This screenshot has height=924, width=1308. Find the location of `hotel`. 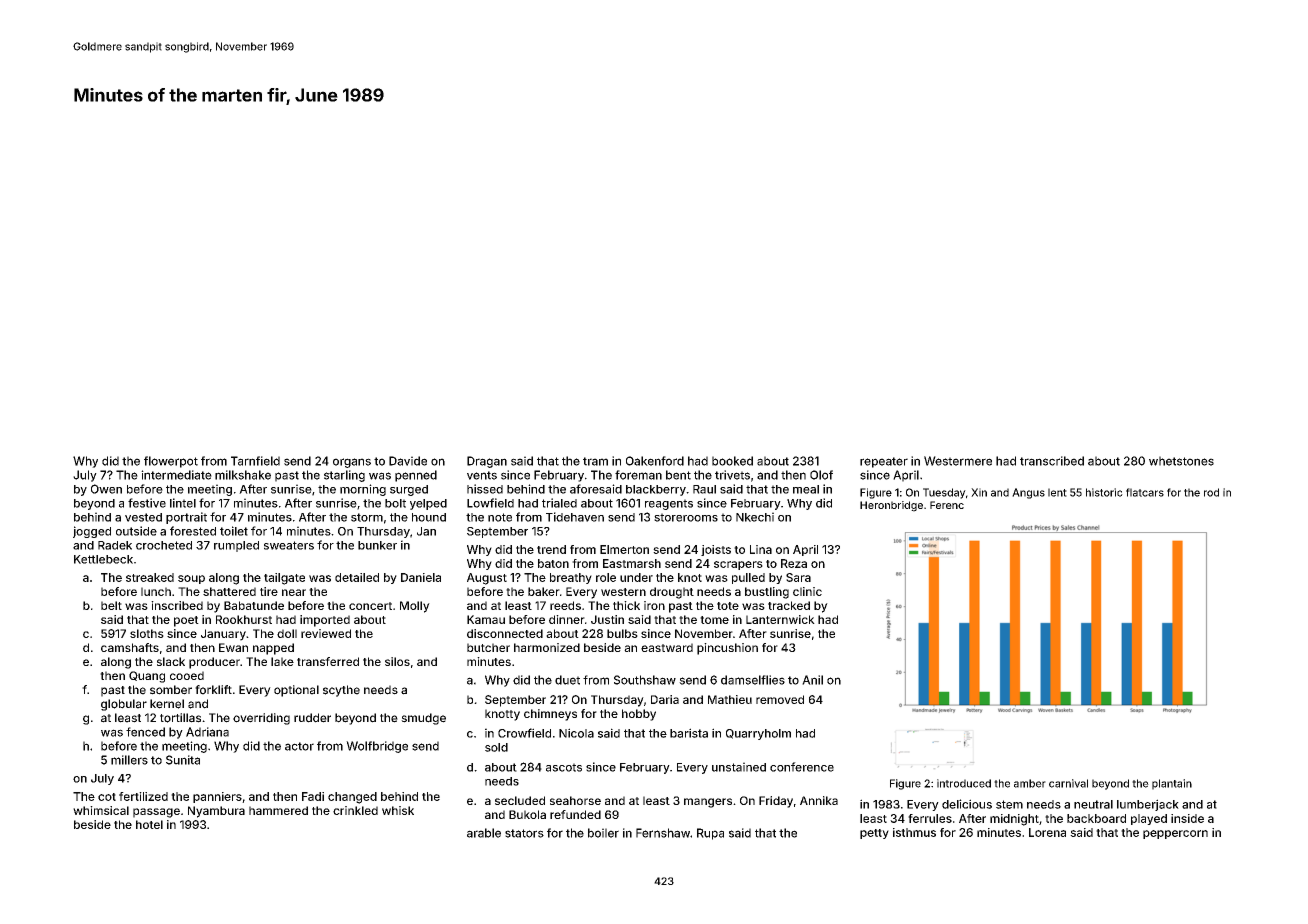

hotel is located at coordinates (149, 824).
